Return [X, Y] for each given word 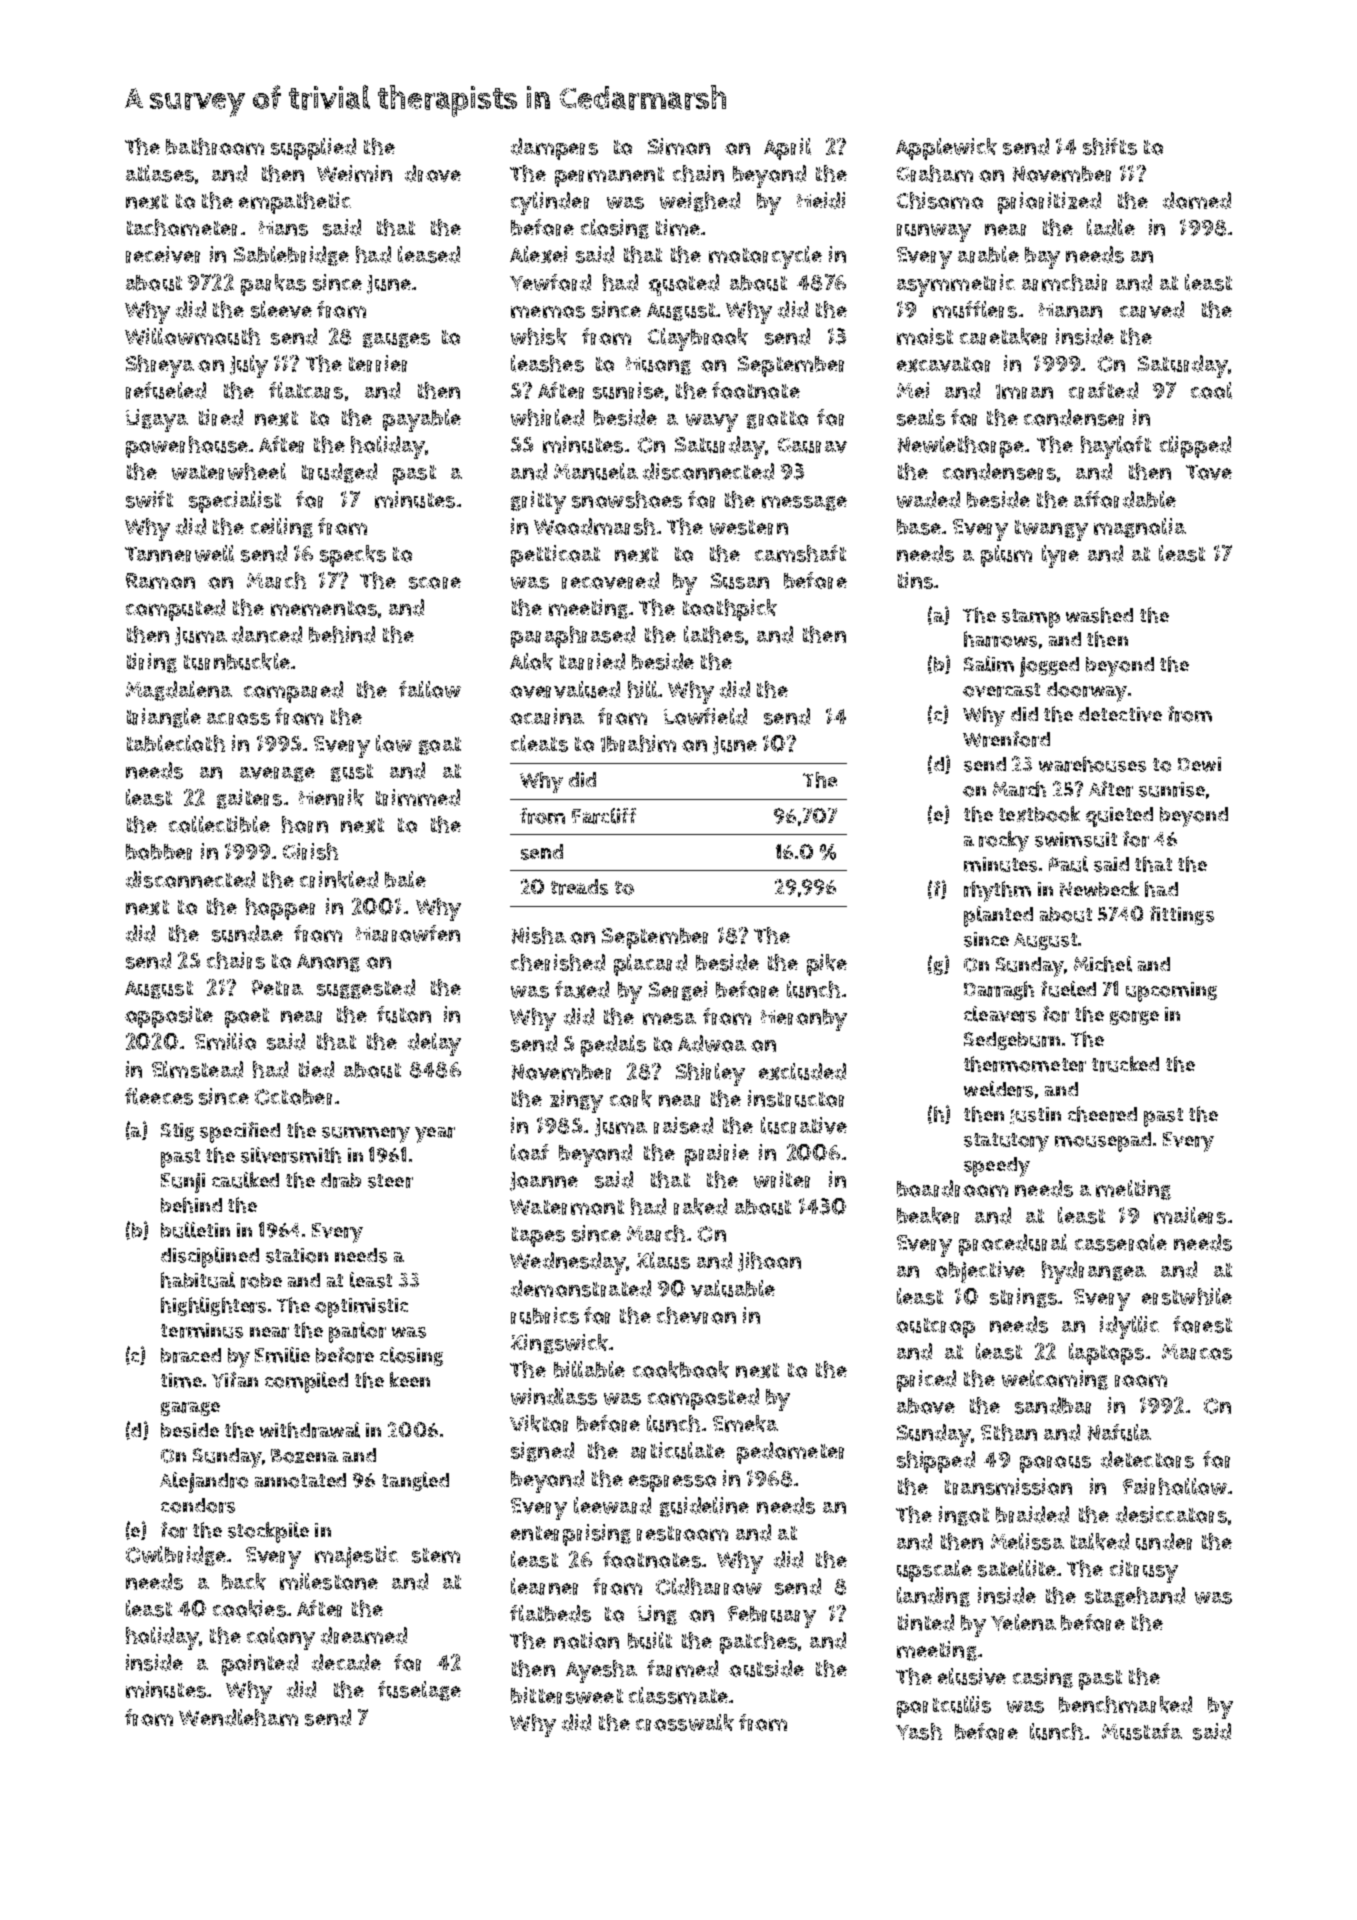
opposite [169, 1017]
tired [221, 417]
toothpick [730, 610]
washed [1099, 615]
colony [281, 1638]
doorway [1087, 692]
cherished [558, 962]
